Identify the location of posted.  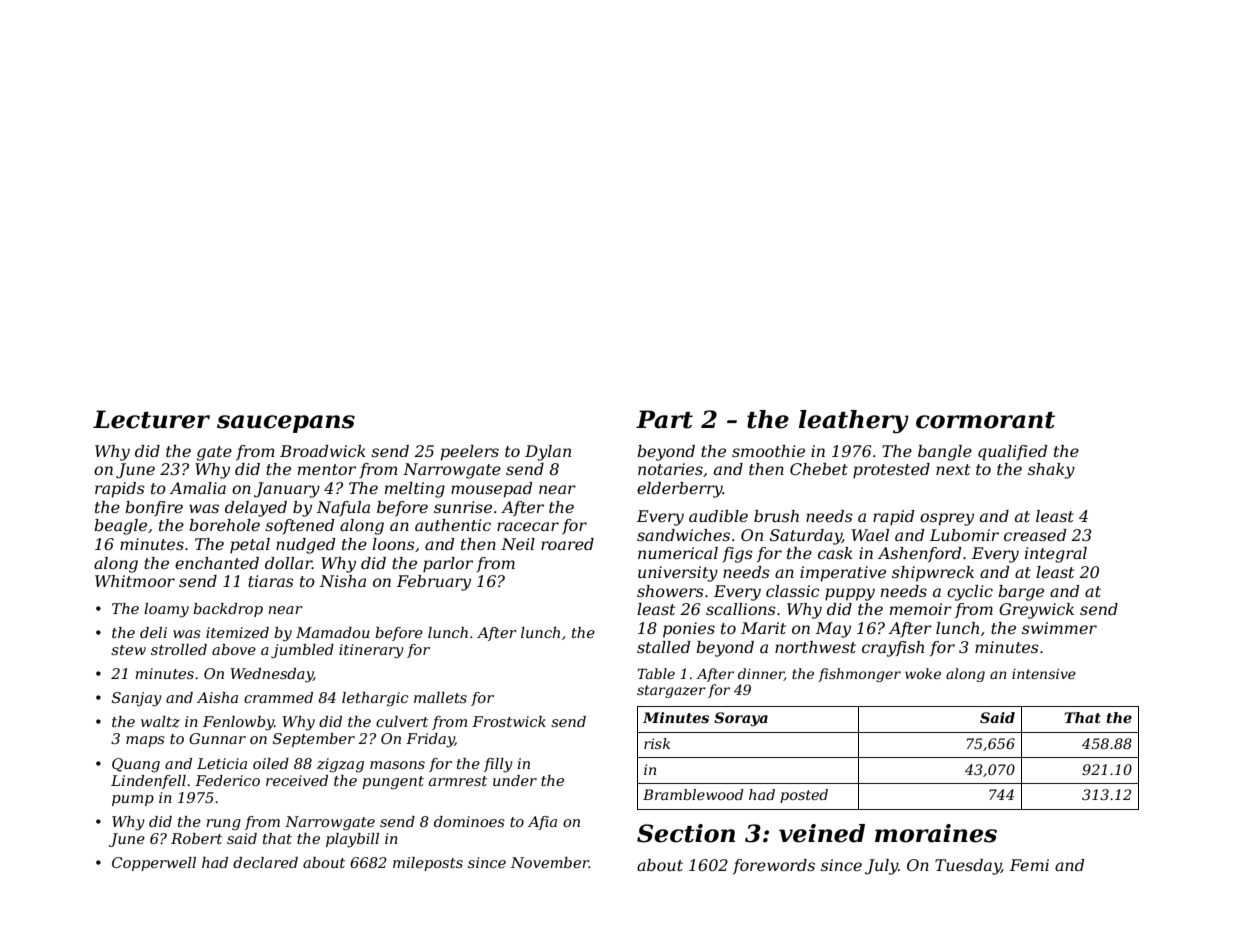
(804, 796).
